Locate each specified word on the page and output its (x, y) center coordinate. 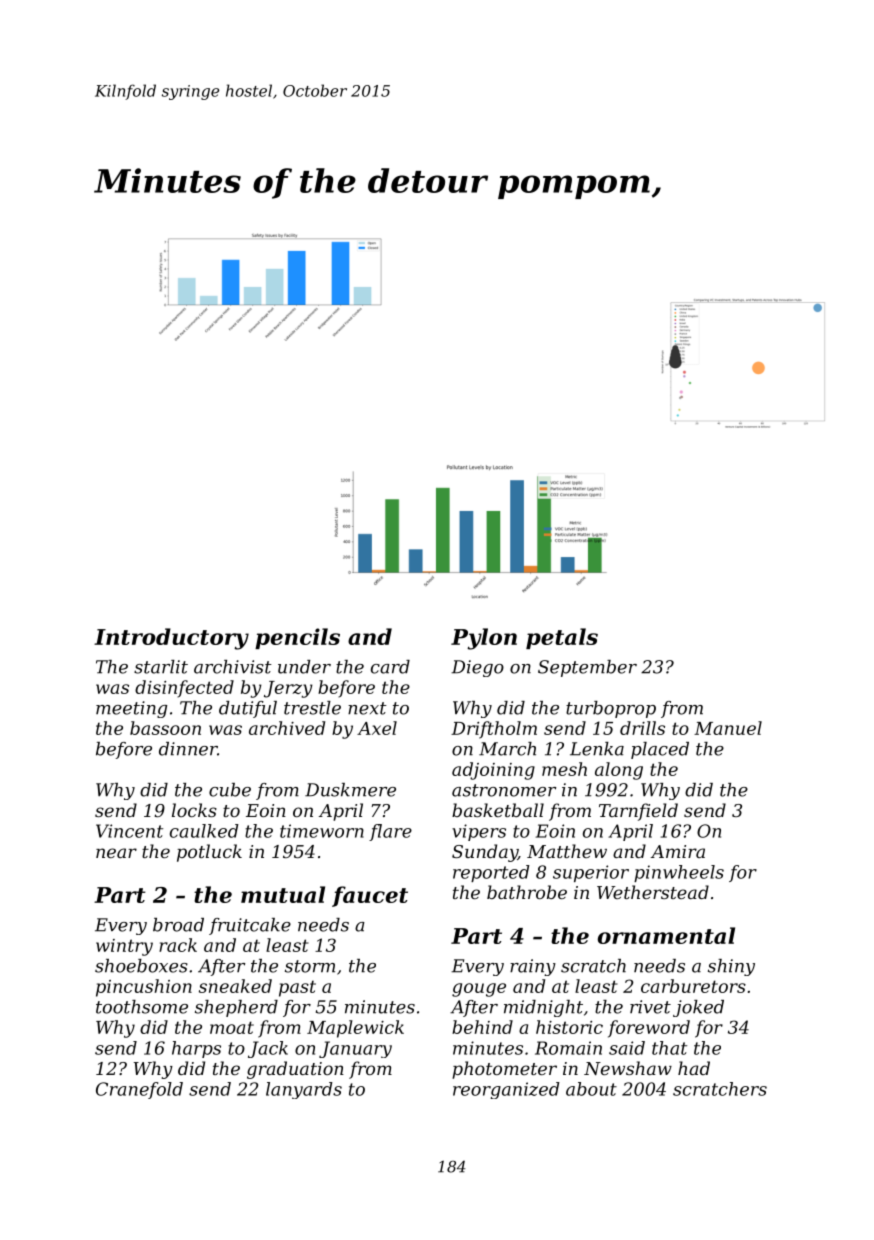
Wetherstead (653, 892)
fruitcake (250, 926)
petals (562, 638)
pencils (297, 638)
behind (482, 1027)
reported (491, 873)
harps (196, 1049)
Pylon (484, 639)
